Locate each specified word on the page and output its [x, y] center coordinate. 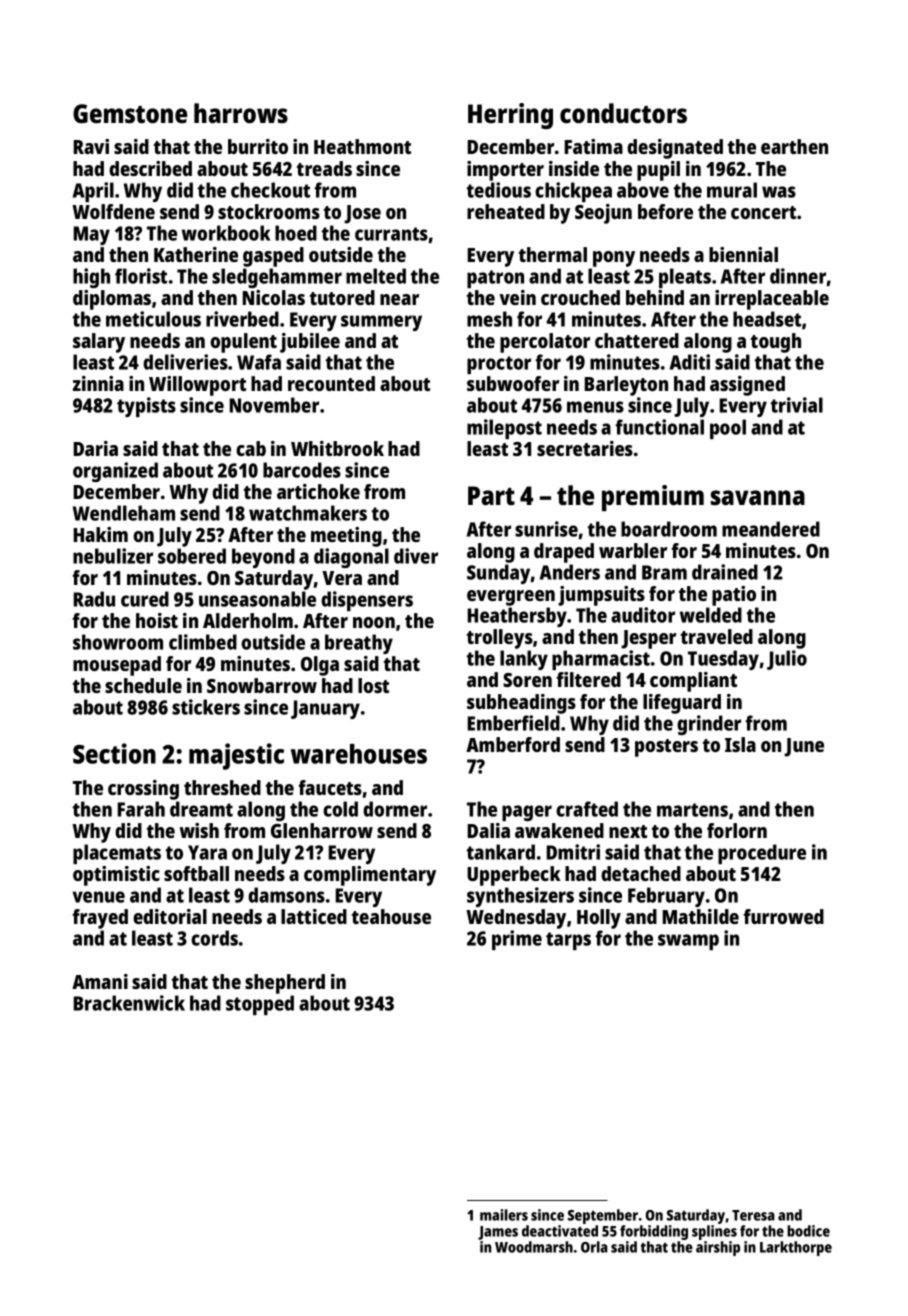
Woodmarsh [534, 1247]
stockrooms [269, 211]
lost [373, 685]
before [665, 211]
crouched [580, 297]
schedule [143, 685]
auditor [643, 615]
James [498, 1233]
